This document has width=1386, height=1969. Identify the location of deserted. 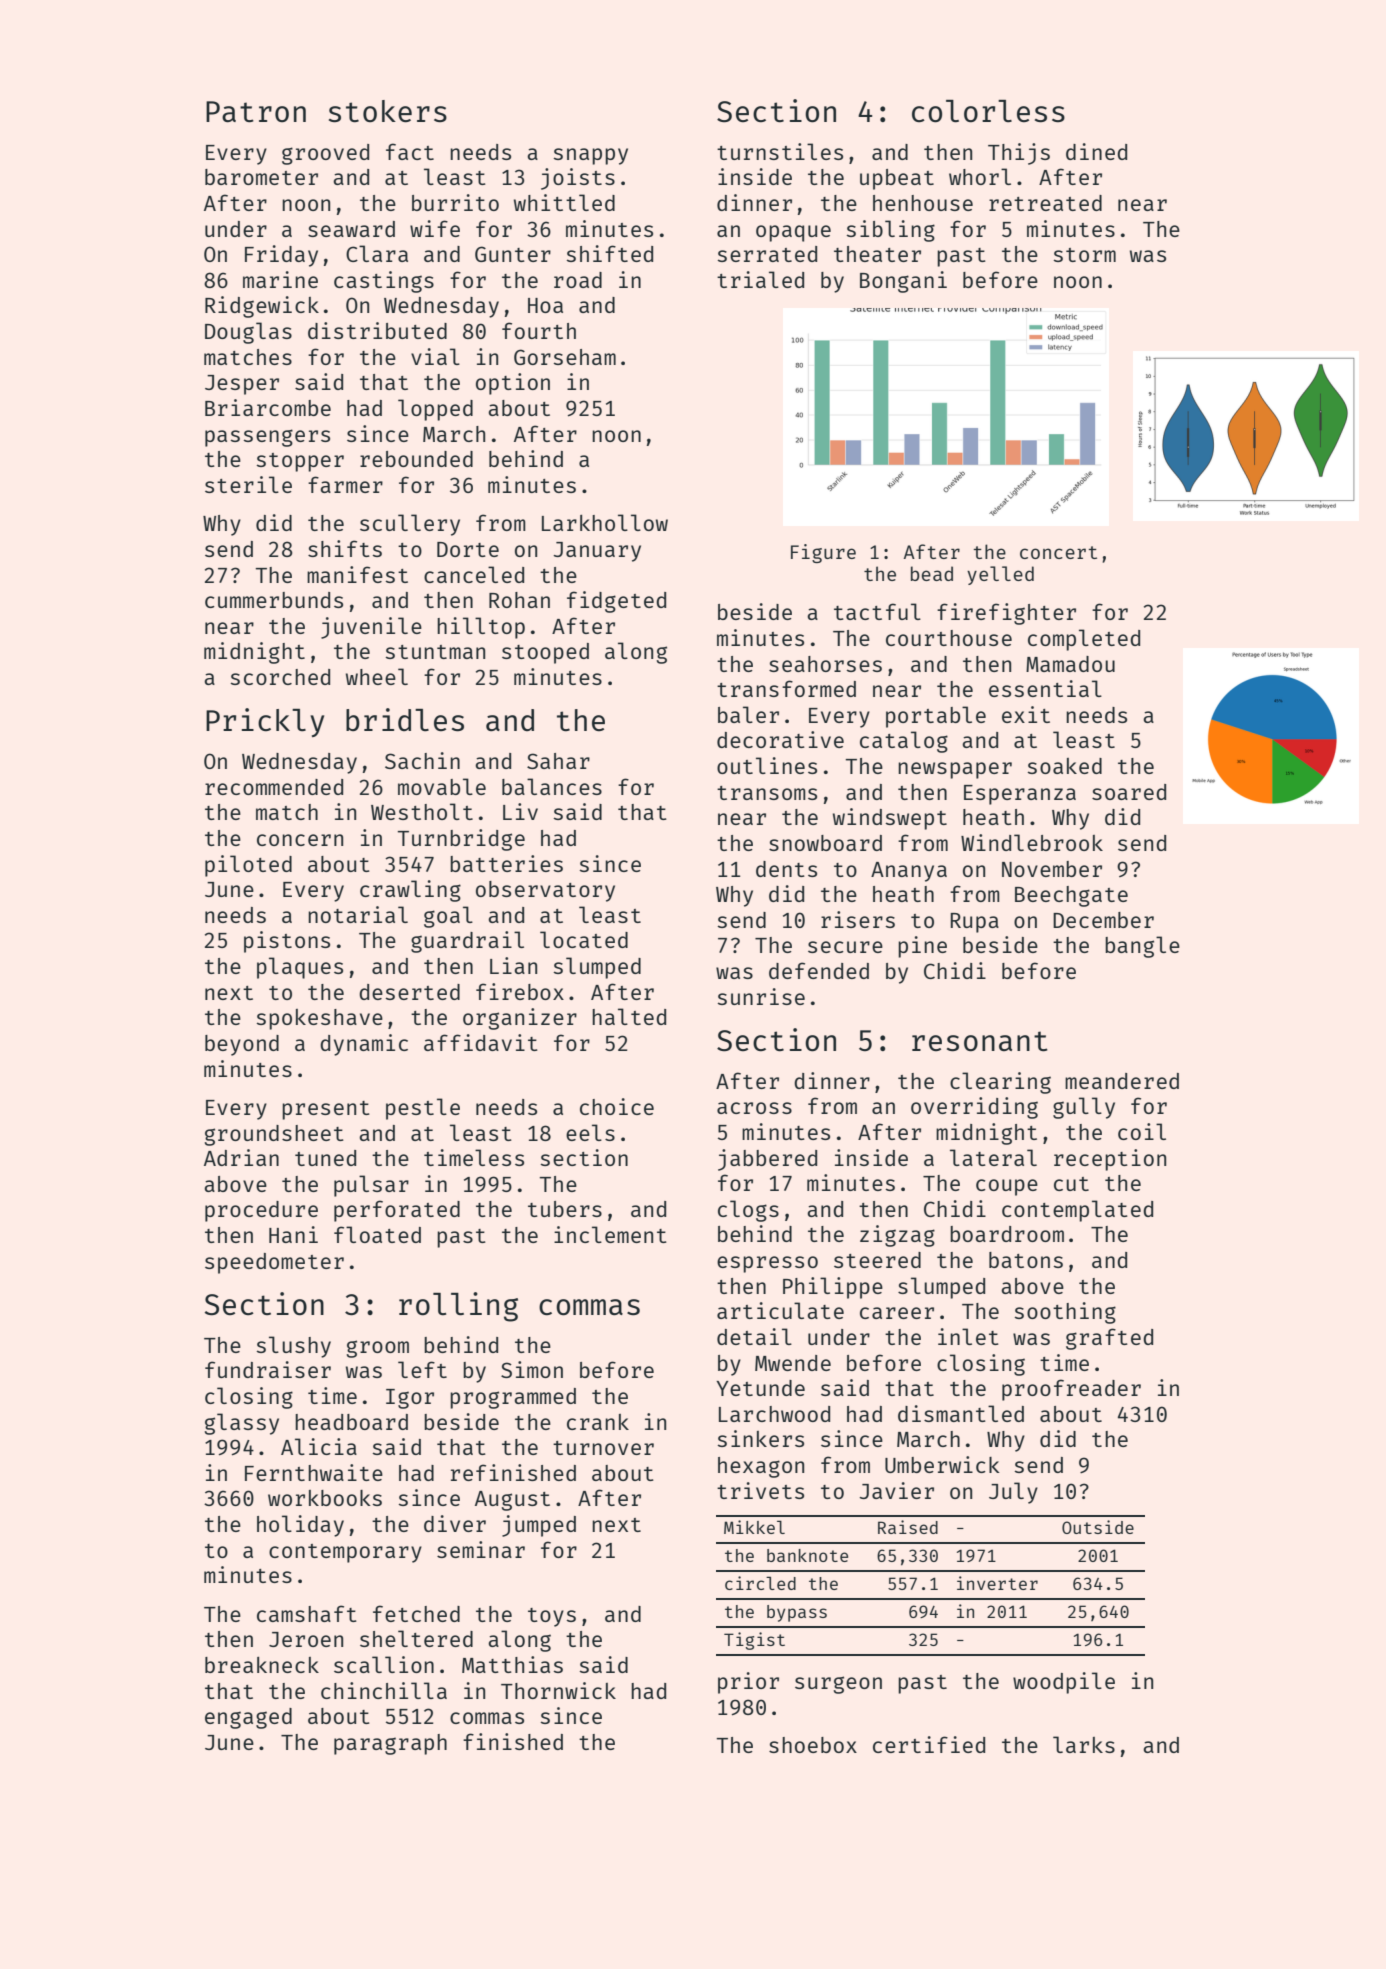
(409, 992).
